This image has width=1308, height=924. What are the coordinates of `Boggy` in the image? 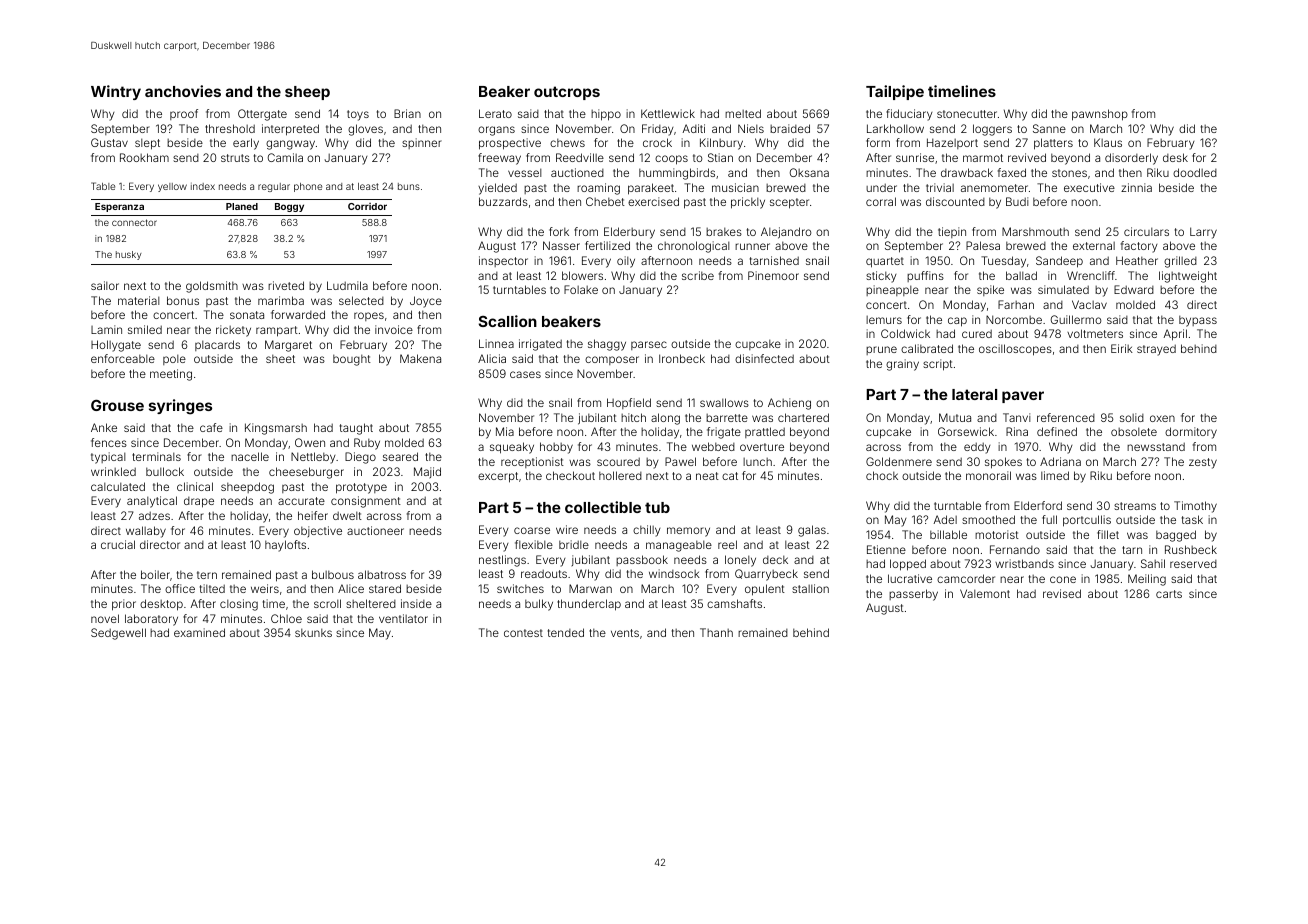 It's located at (289, 207).
